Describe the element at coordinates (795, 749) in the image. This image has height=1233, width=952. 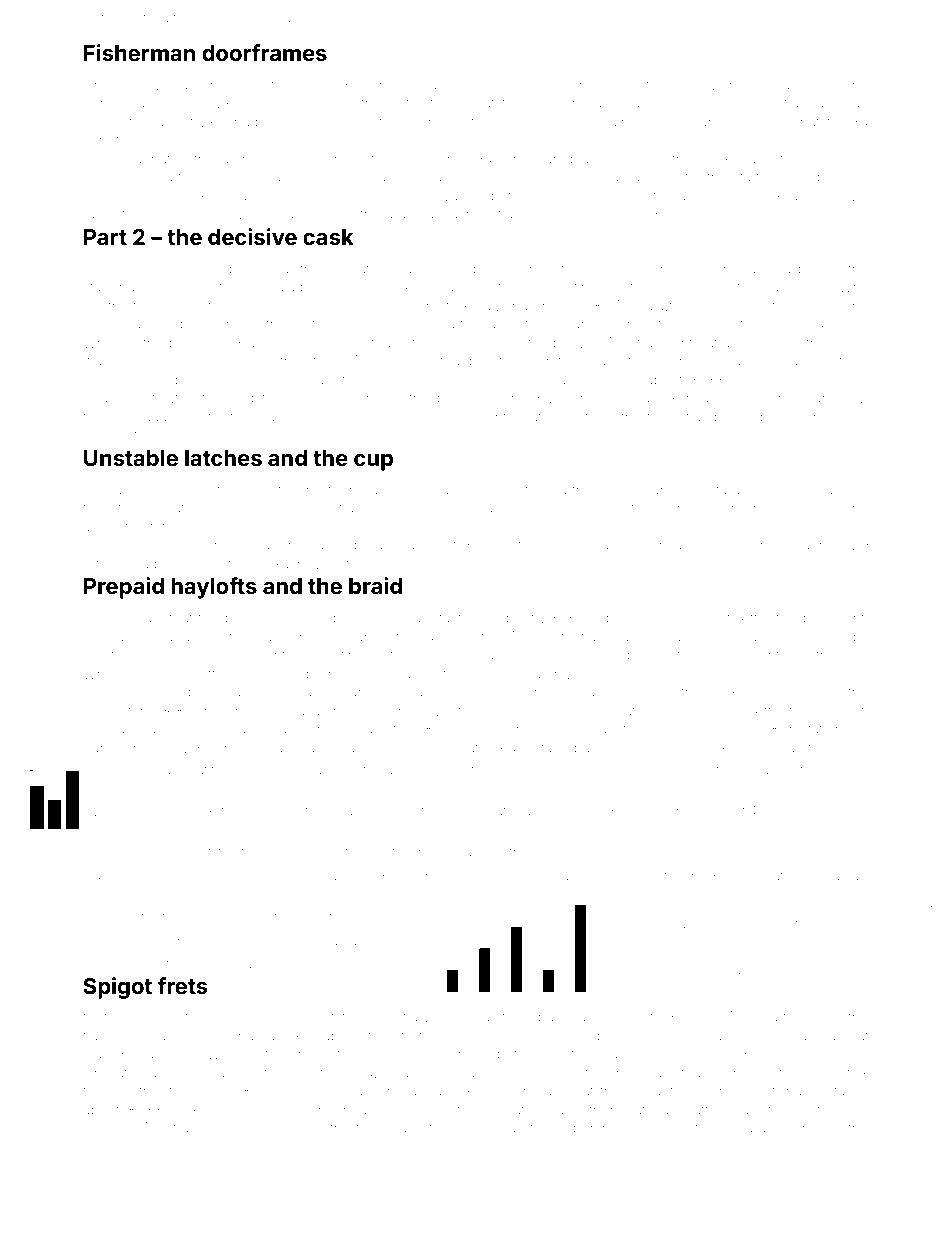
I see `Sedgewell` at that location.
